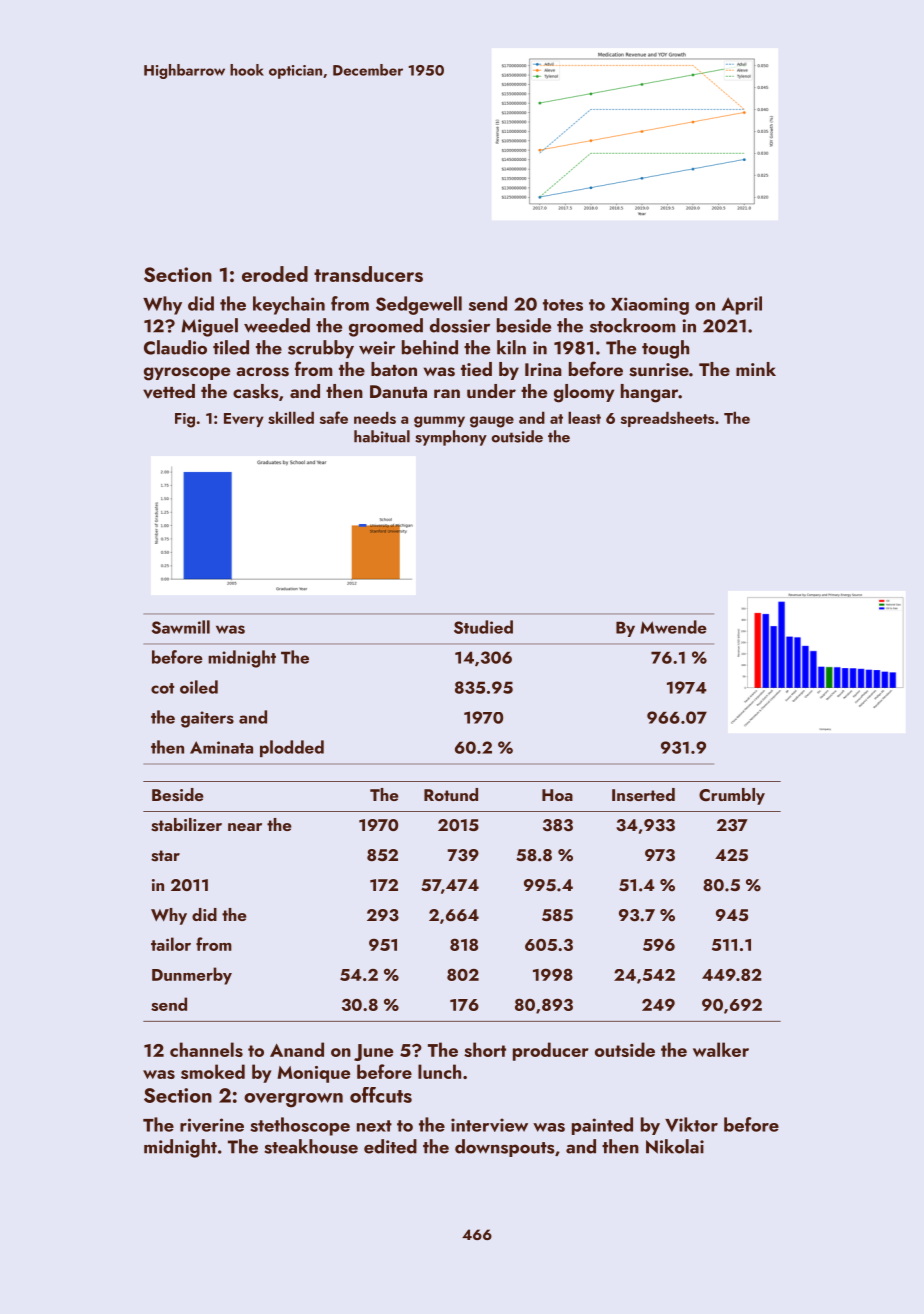 The width and height of the screenshot is (924, 1314). I want to click on walker, so click(721, 1049).
